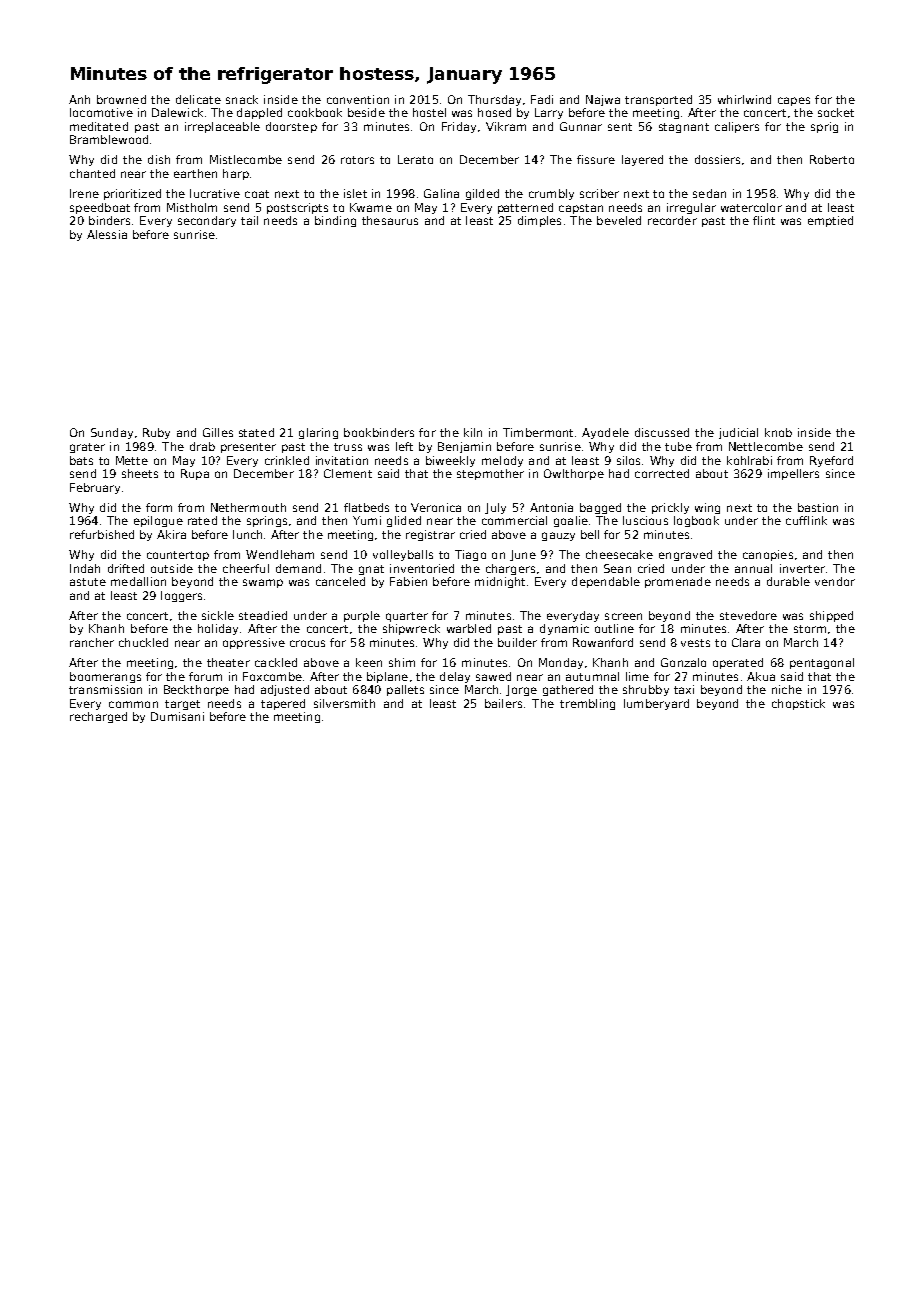  I want to click on knob, so click(778, 432).
